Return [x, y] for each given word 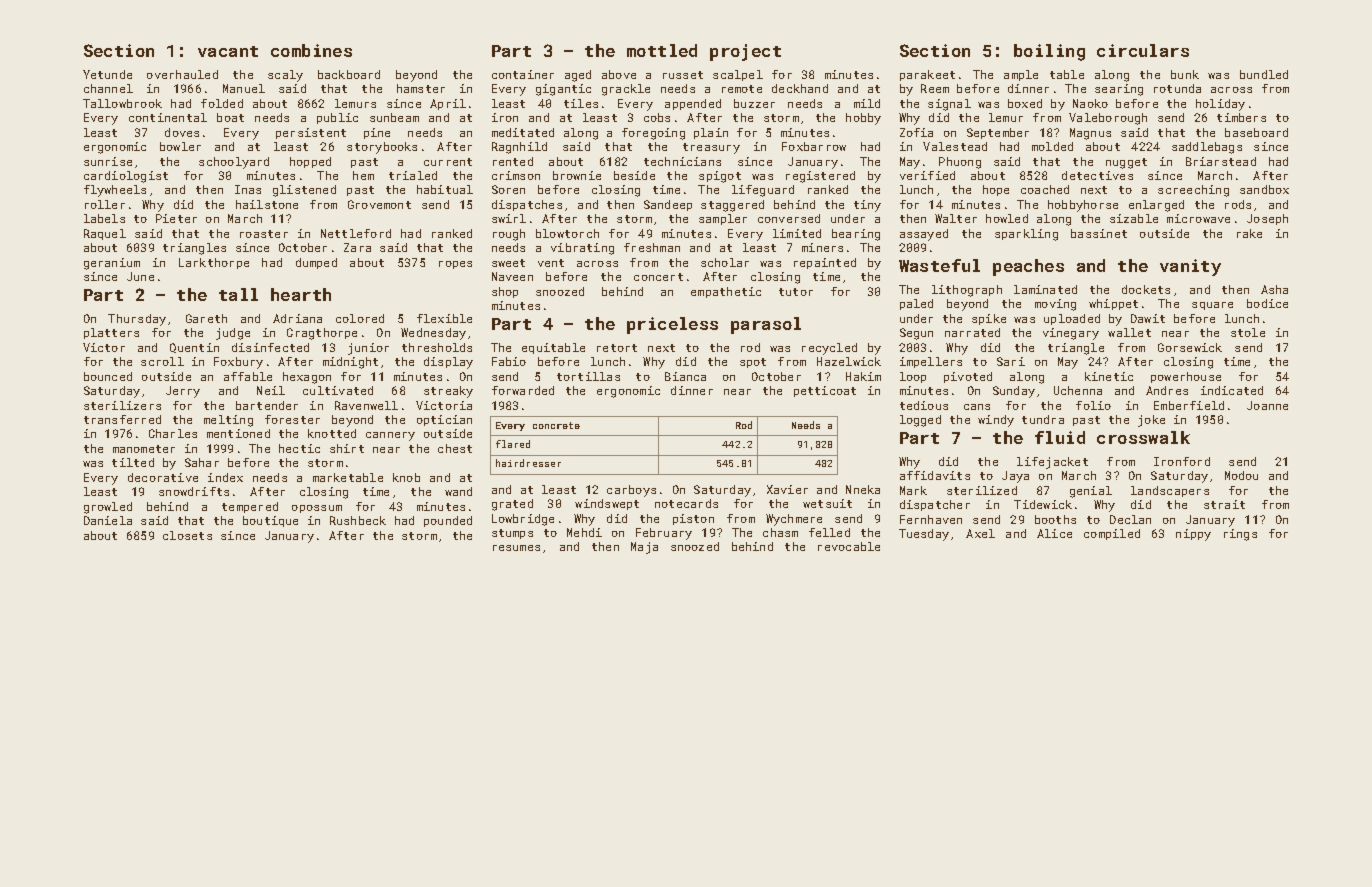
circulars [1143, 50]
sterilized [982, 490]
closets [187, 535]
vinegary [1071, 334]
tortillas [588, 376]
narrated [972, 332]
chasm [780, 532]
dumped [316, 263]
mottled [662, 50]
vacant [228, 51]
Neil [271, 390]
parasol [766, 325]
